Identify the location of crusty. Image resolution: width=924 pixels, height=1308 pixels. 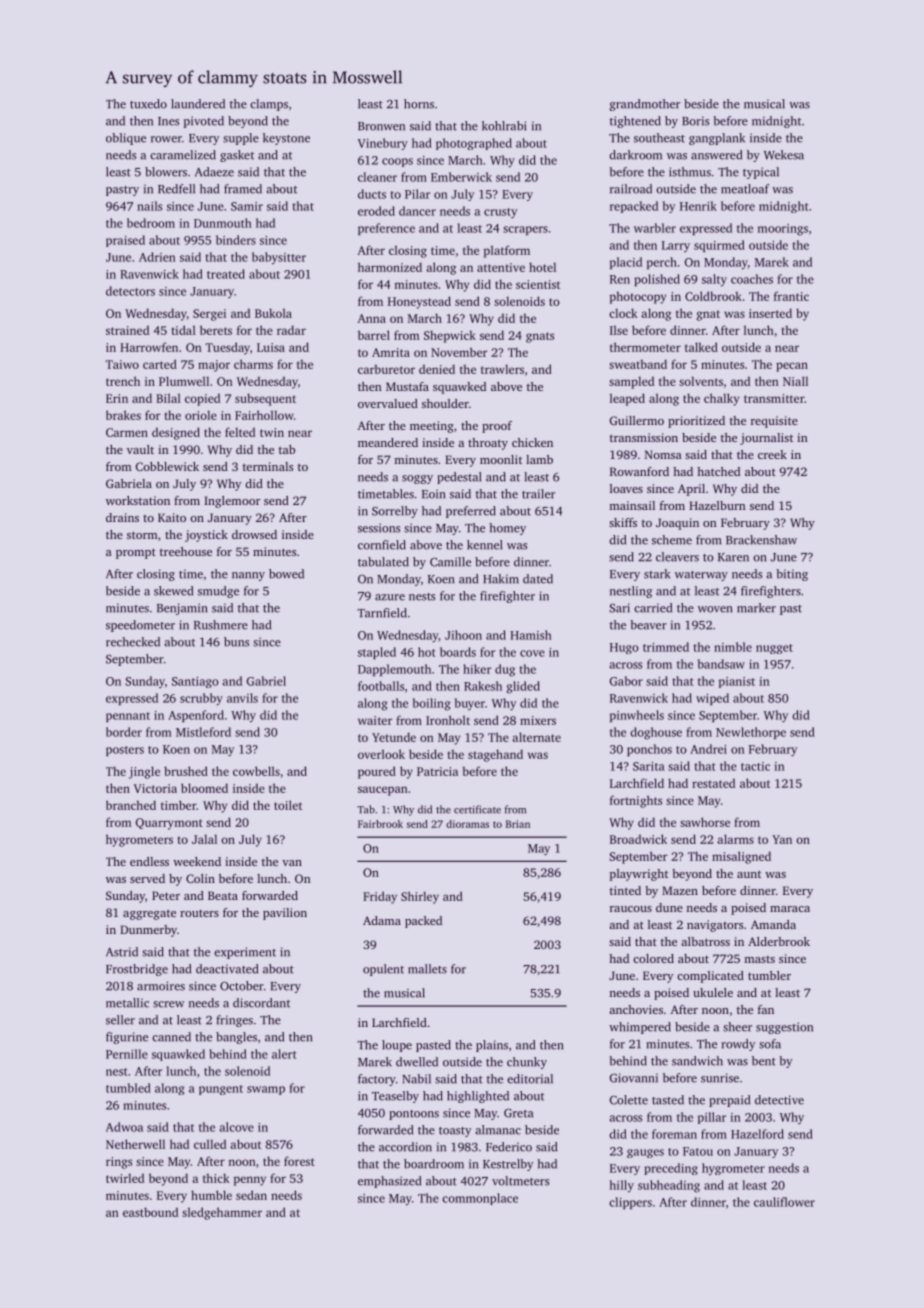
(500, 213).
